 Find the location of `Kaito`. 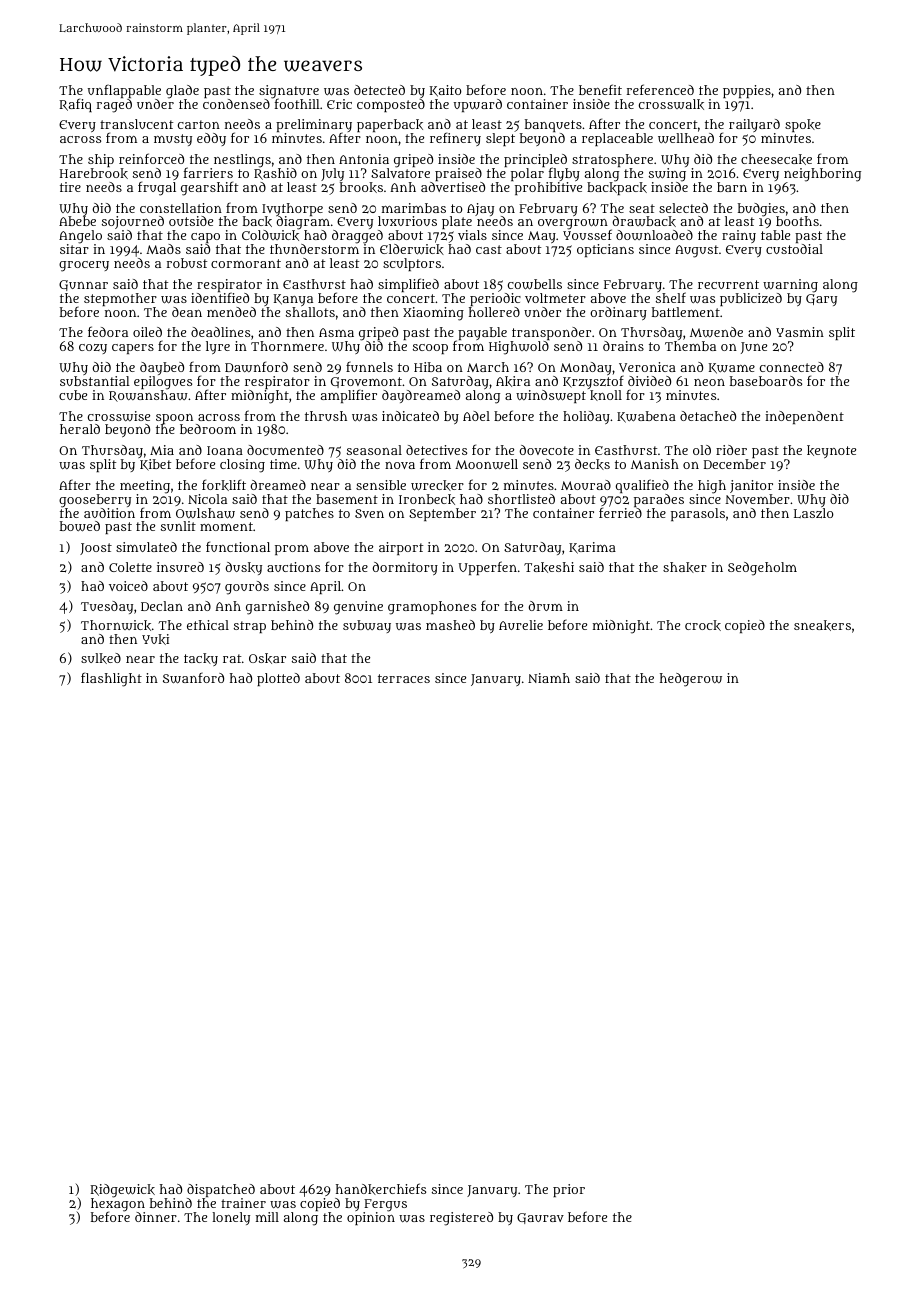

Kaito is located at coordinates (446, 91).
